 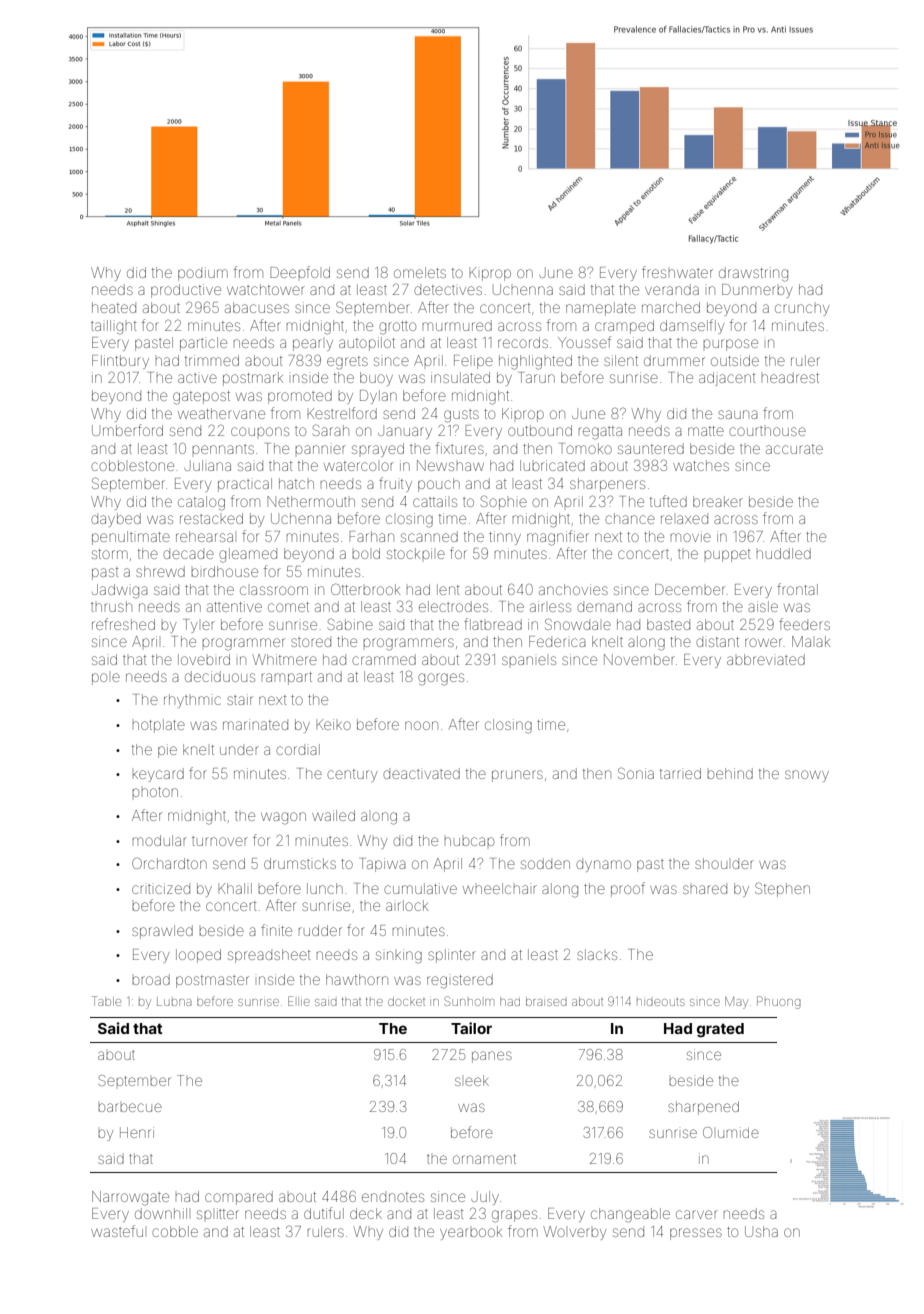 I want to click on noon, so click(x=421, y=725).
